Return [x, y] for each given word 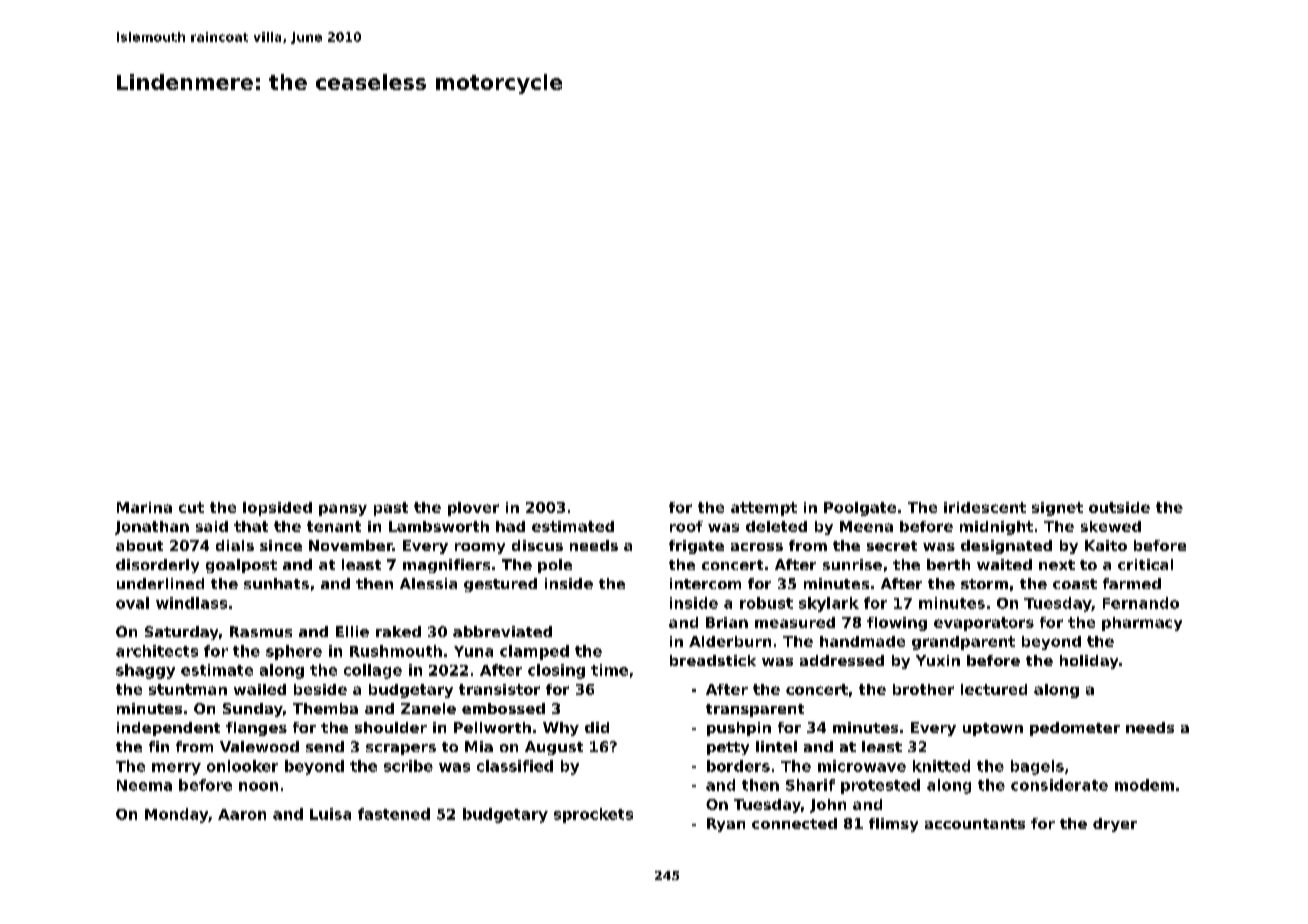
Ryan [726, 825]
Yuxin [938, 660]
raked [398, 631]
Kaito [1106, 545]
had [510, 526]
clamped [534, 652]
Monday [176, 815]
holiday [1089, 662]
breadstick [713, 660]
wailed [260, 689]
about [139, 545]
